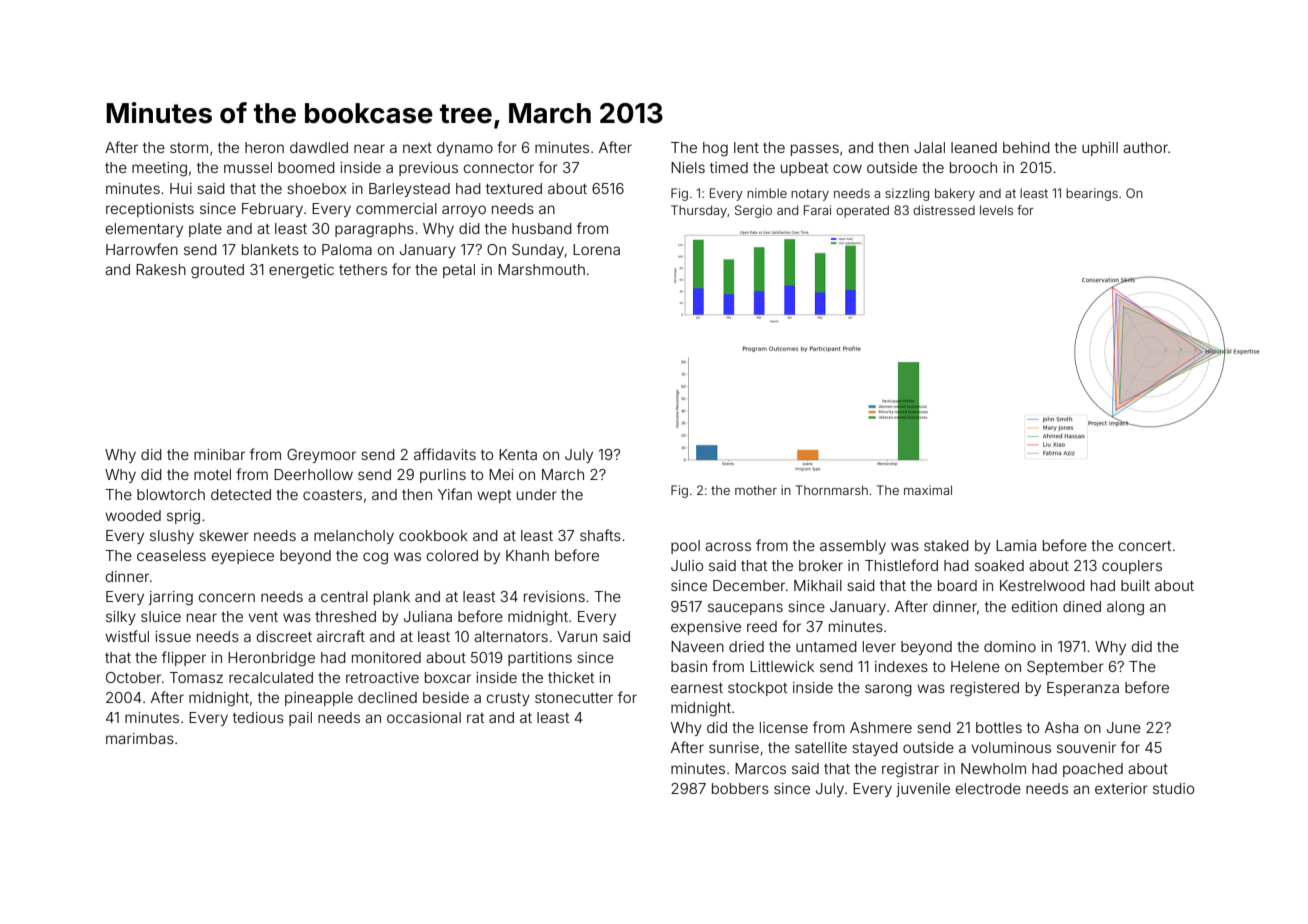 This image has width=1308, height=924. I want to click on electrode, so click(988, 788).
